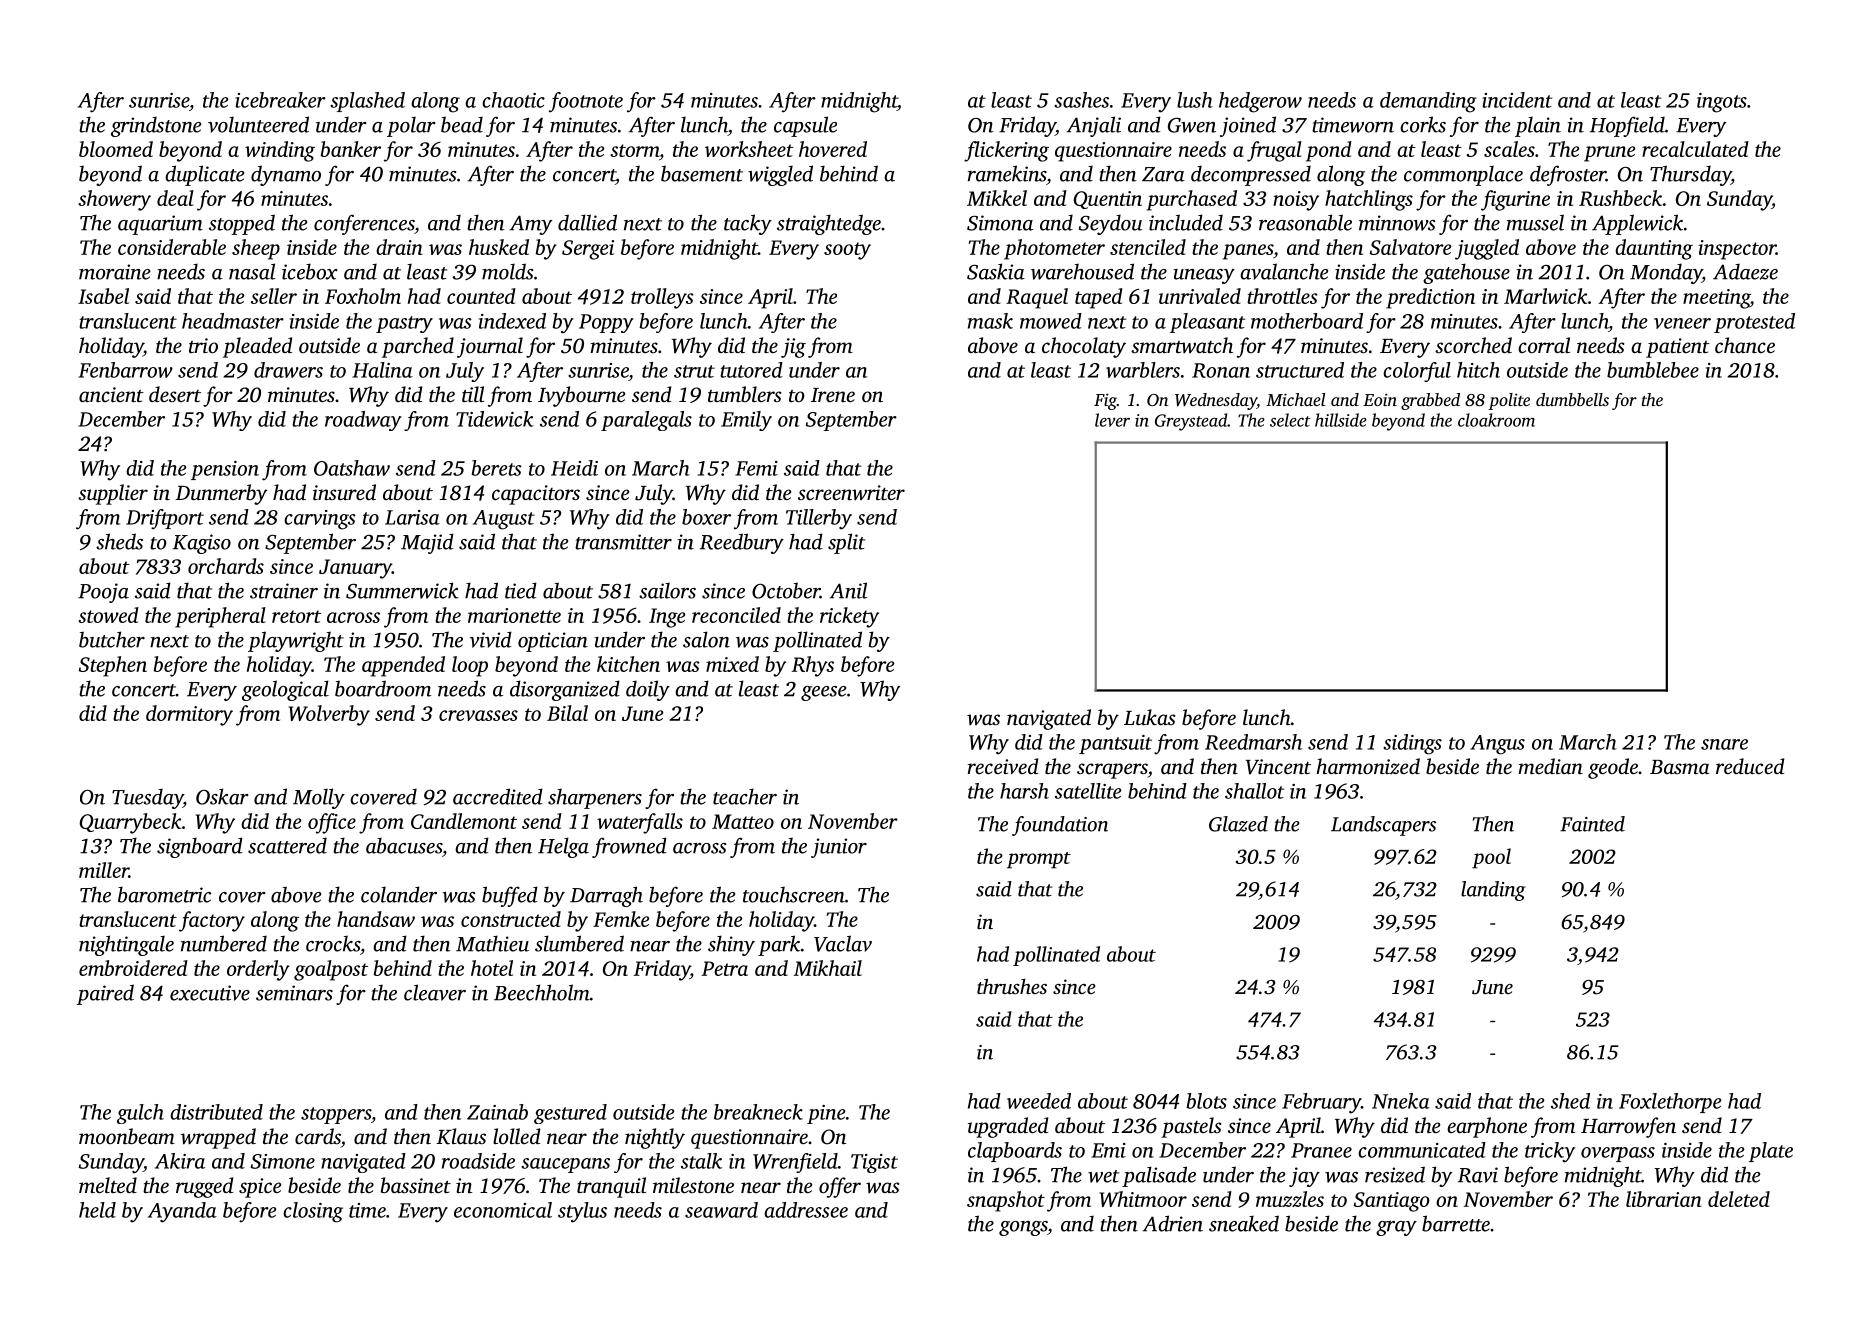 The height and width of the image is (1325, 1874). Describe the element at coordinates (1653, 370) in the image. I see `bumblebee` at that location.
